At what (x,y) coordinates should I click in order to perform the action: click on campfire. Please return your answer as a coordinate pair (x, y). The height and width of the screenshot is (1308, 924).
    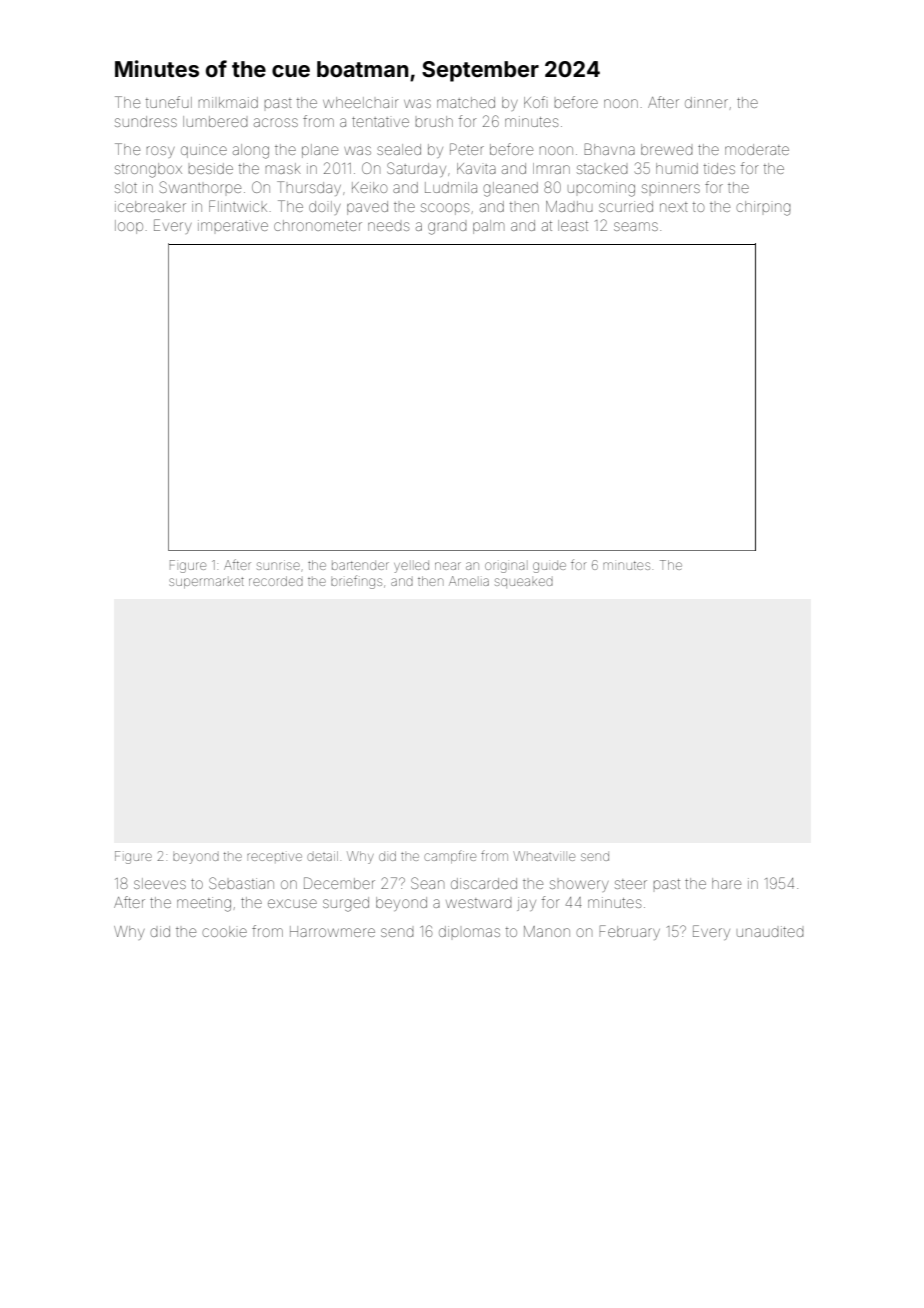
    Looking at the image, I should click on (450, 856).
